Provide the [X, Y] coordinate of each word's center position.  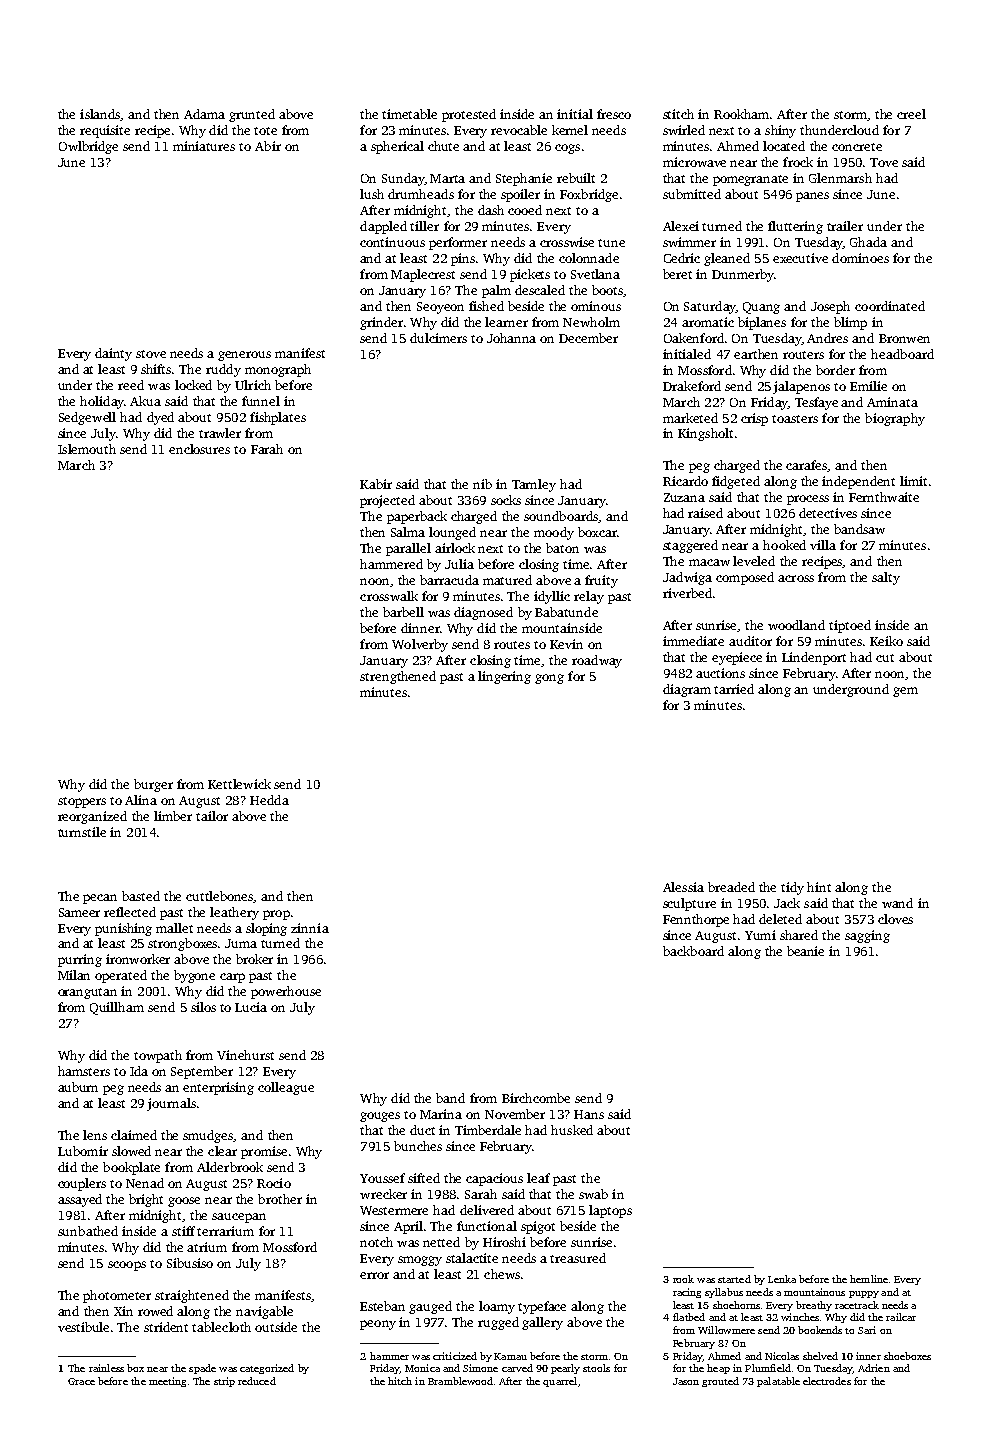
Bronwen [904, 338]
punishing [123, 929]
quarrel [560, 1382]
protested [469, 115]
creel [911, 114]
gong [549, 679]
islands [100, 115]
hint [819, 887]
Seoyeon [440, 308]
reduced [257, 1381]
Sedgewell [87, 418]
